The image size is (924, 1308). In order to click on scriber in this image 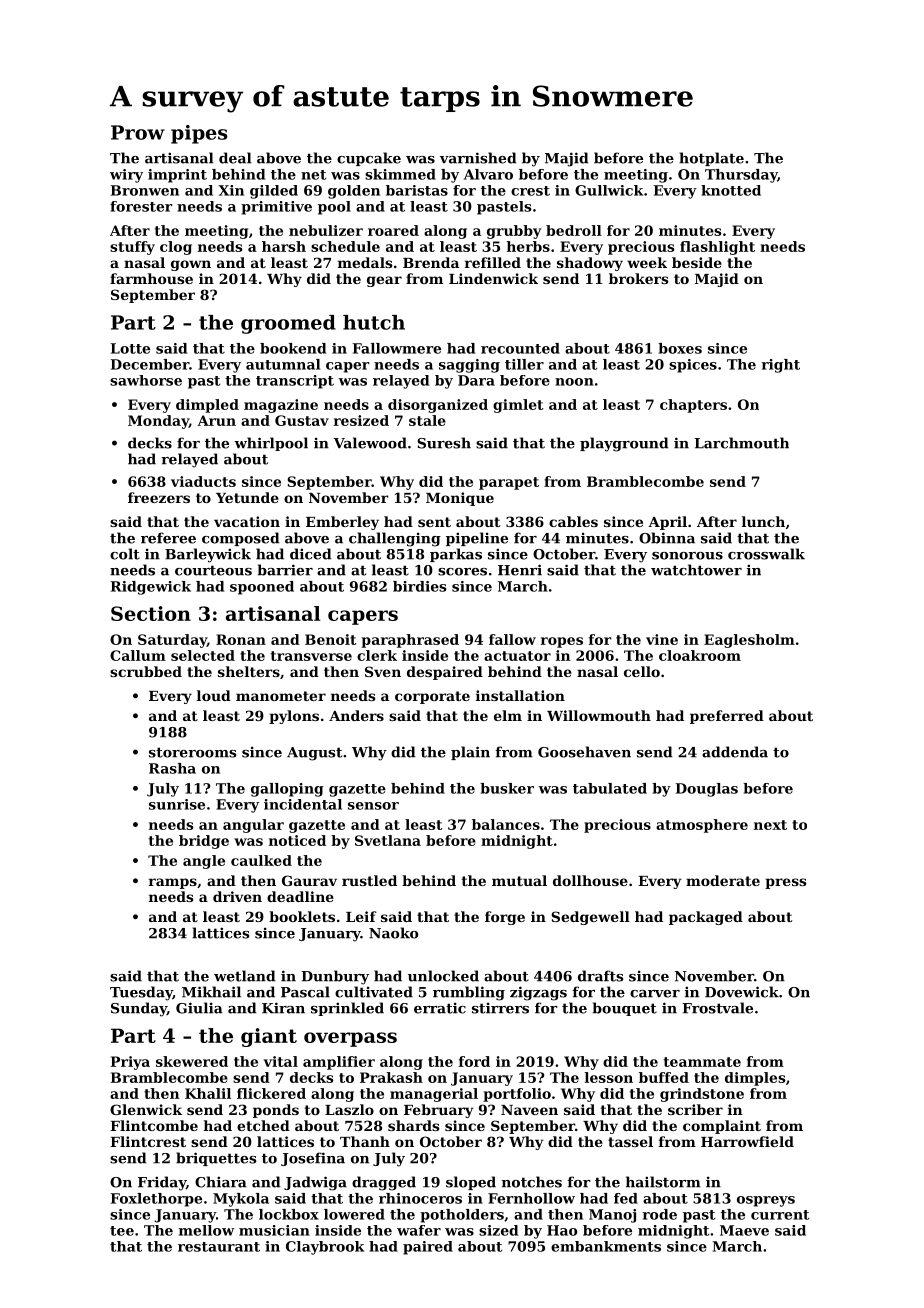, I will do `click(695, 1109)`.
